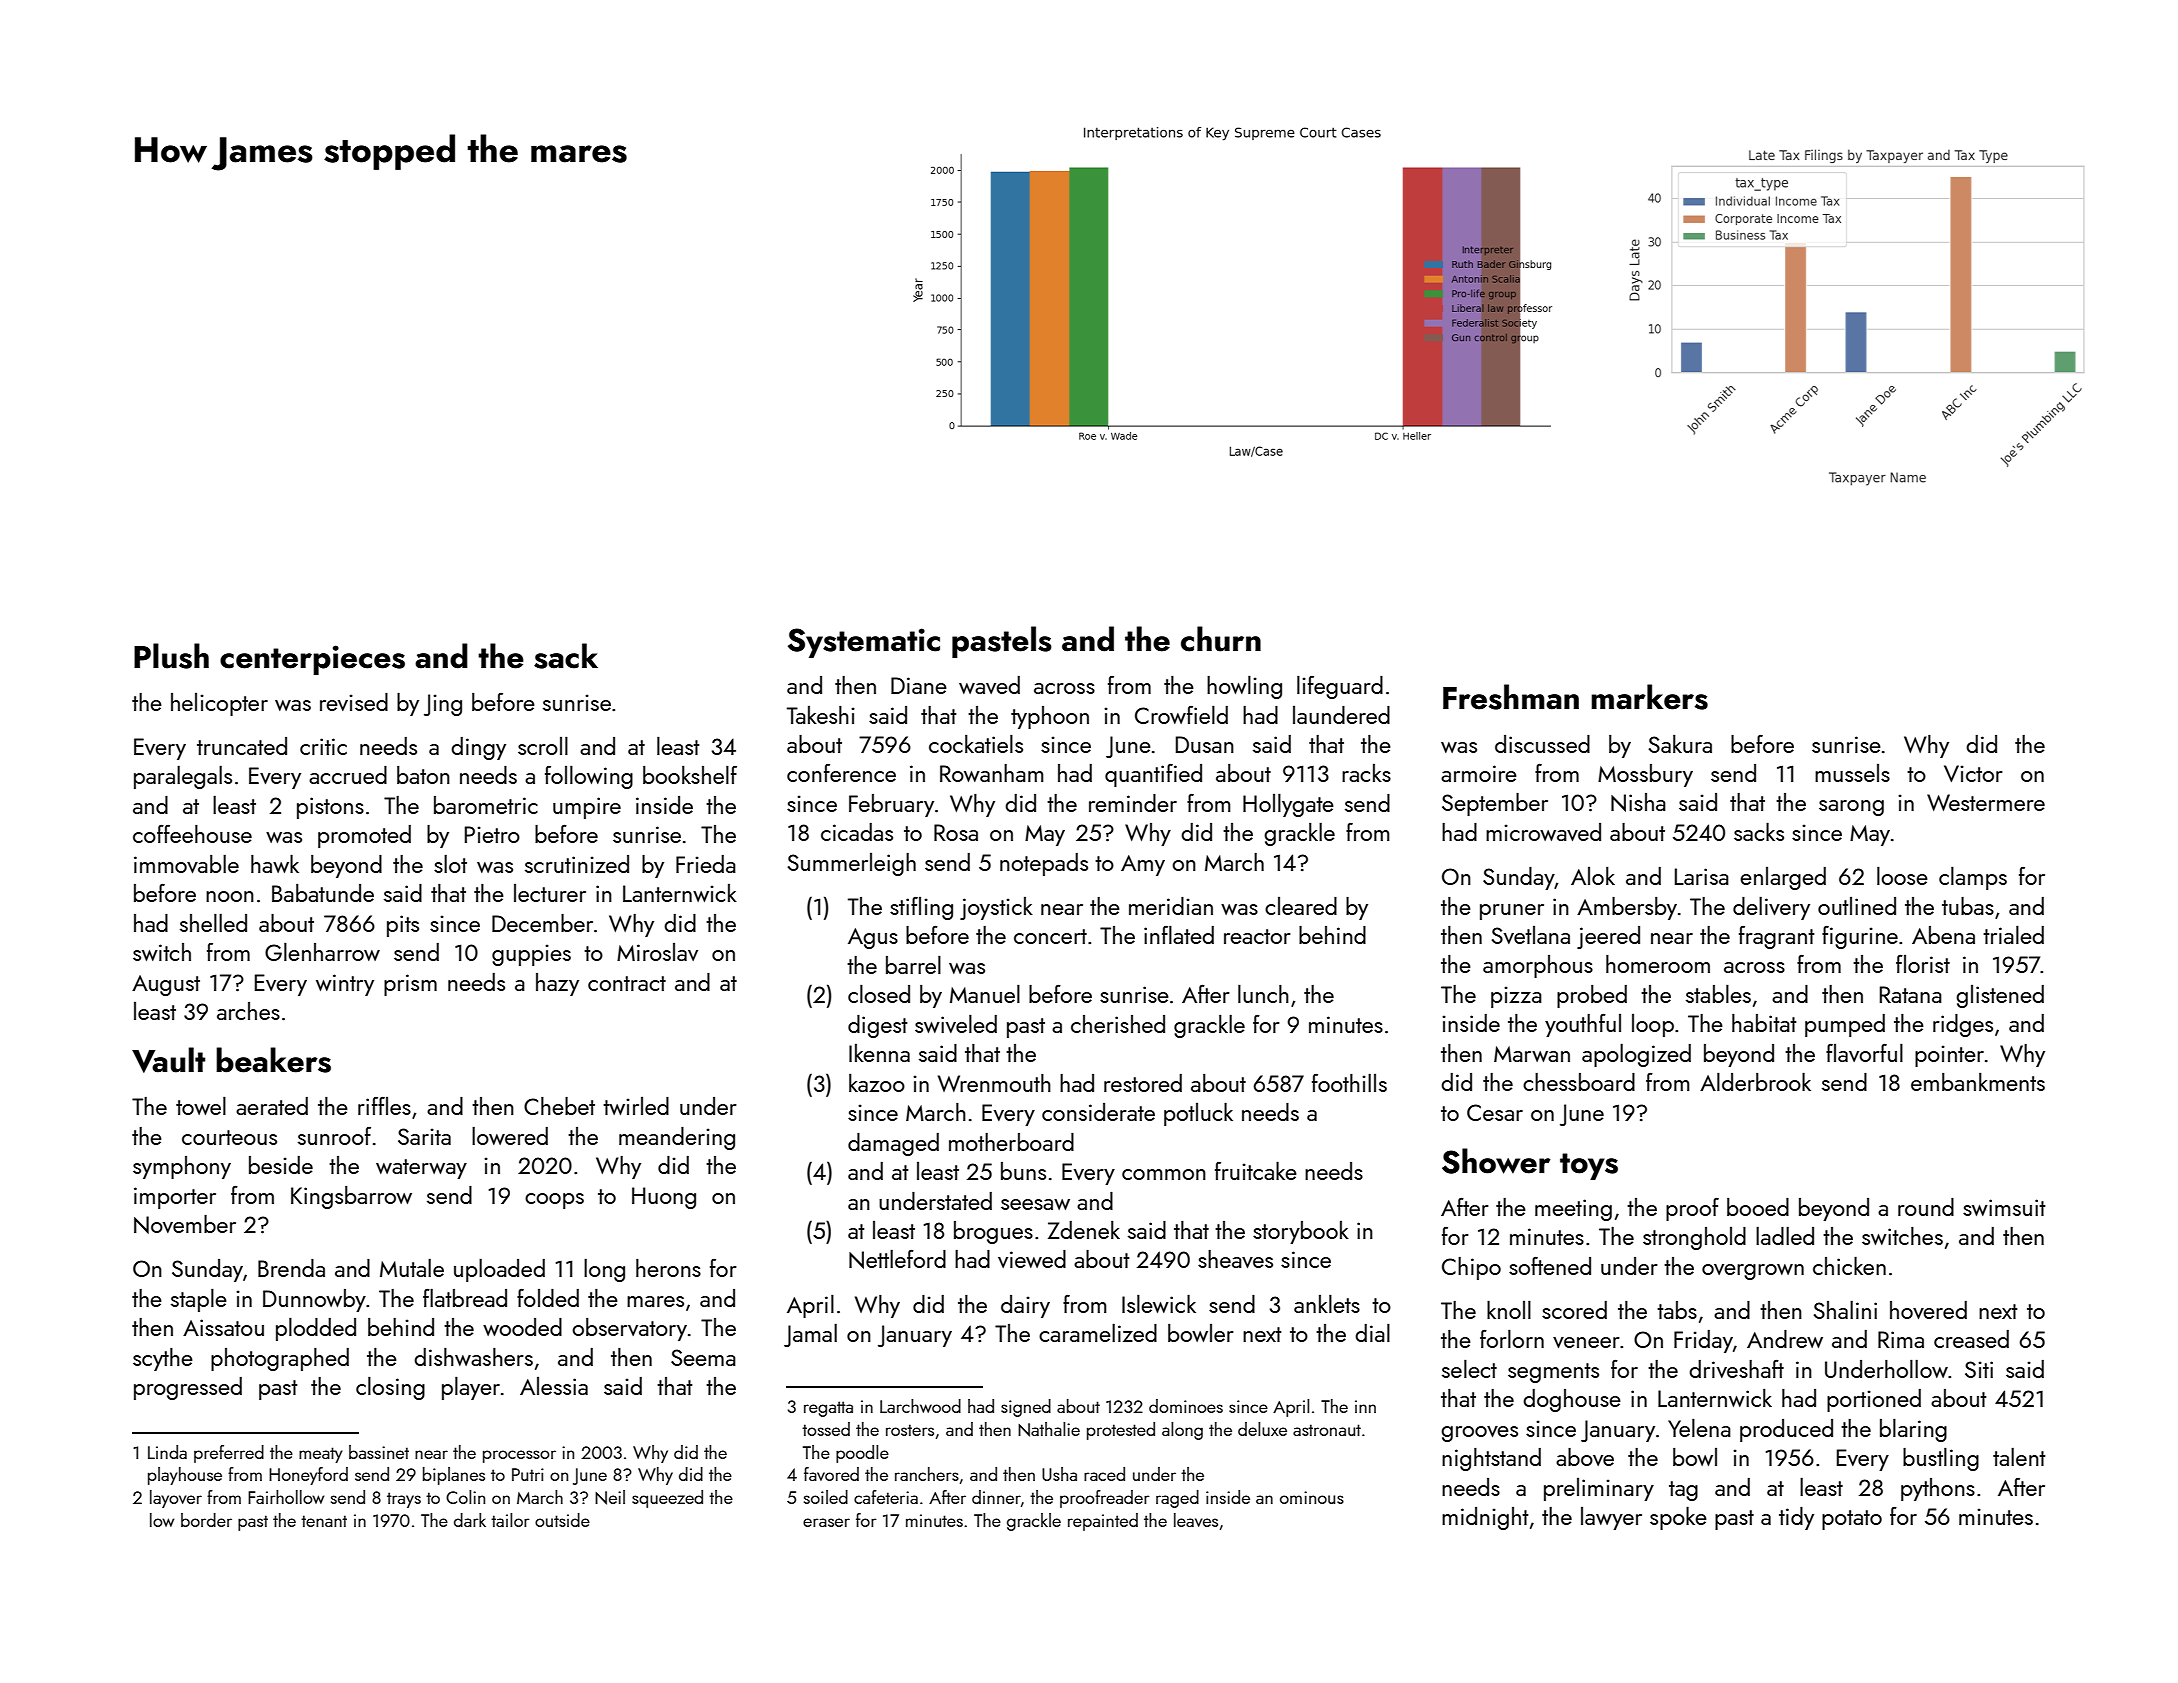 The width and height of the page is (2178, 1683). Describe the element at coordinates (877, 1082) in the page. I see `kazoo` at that location.
